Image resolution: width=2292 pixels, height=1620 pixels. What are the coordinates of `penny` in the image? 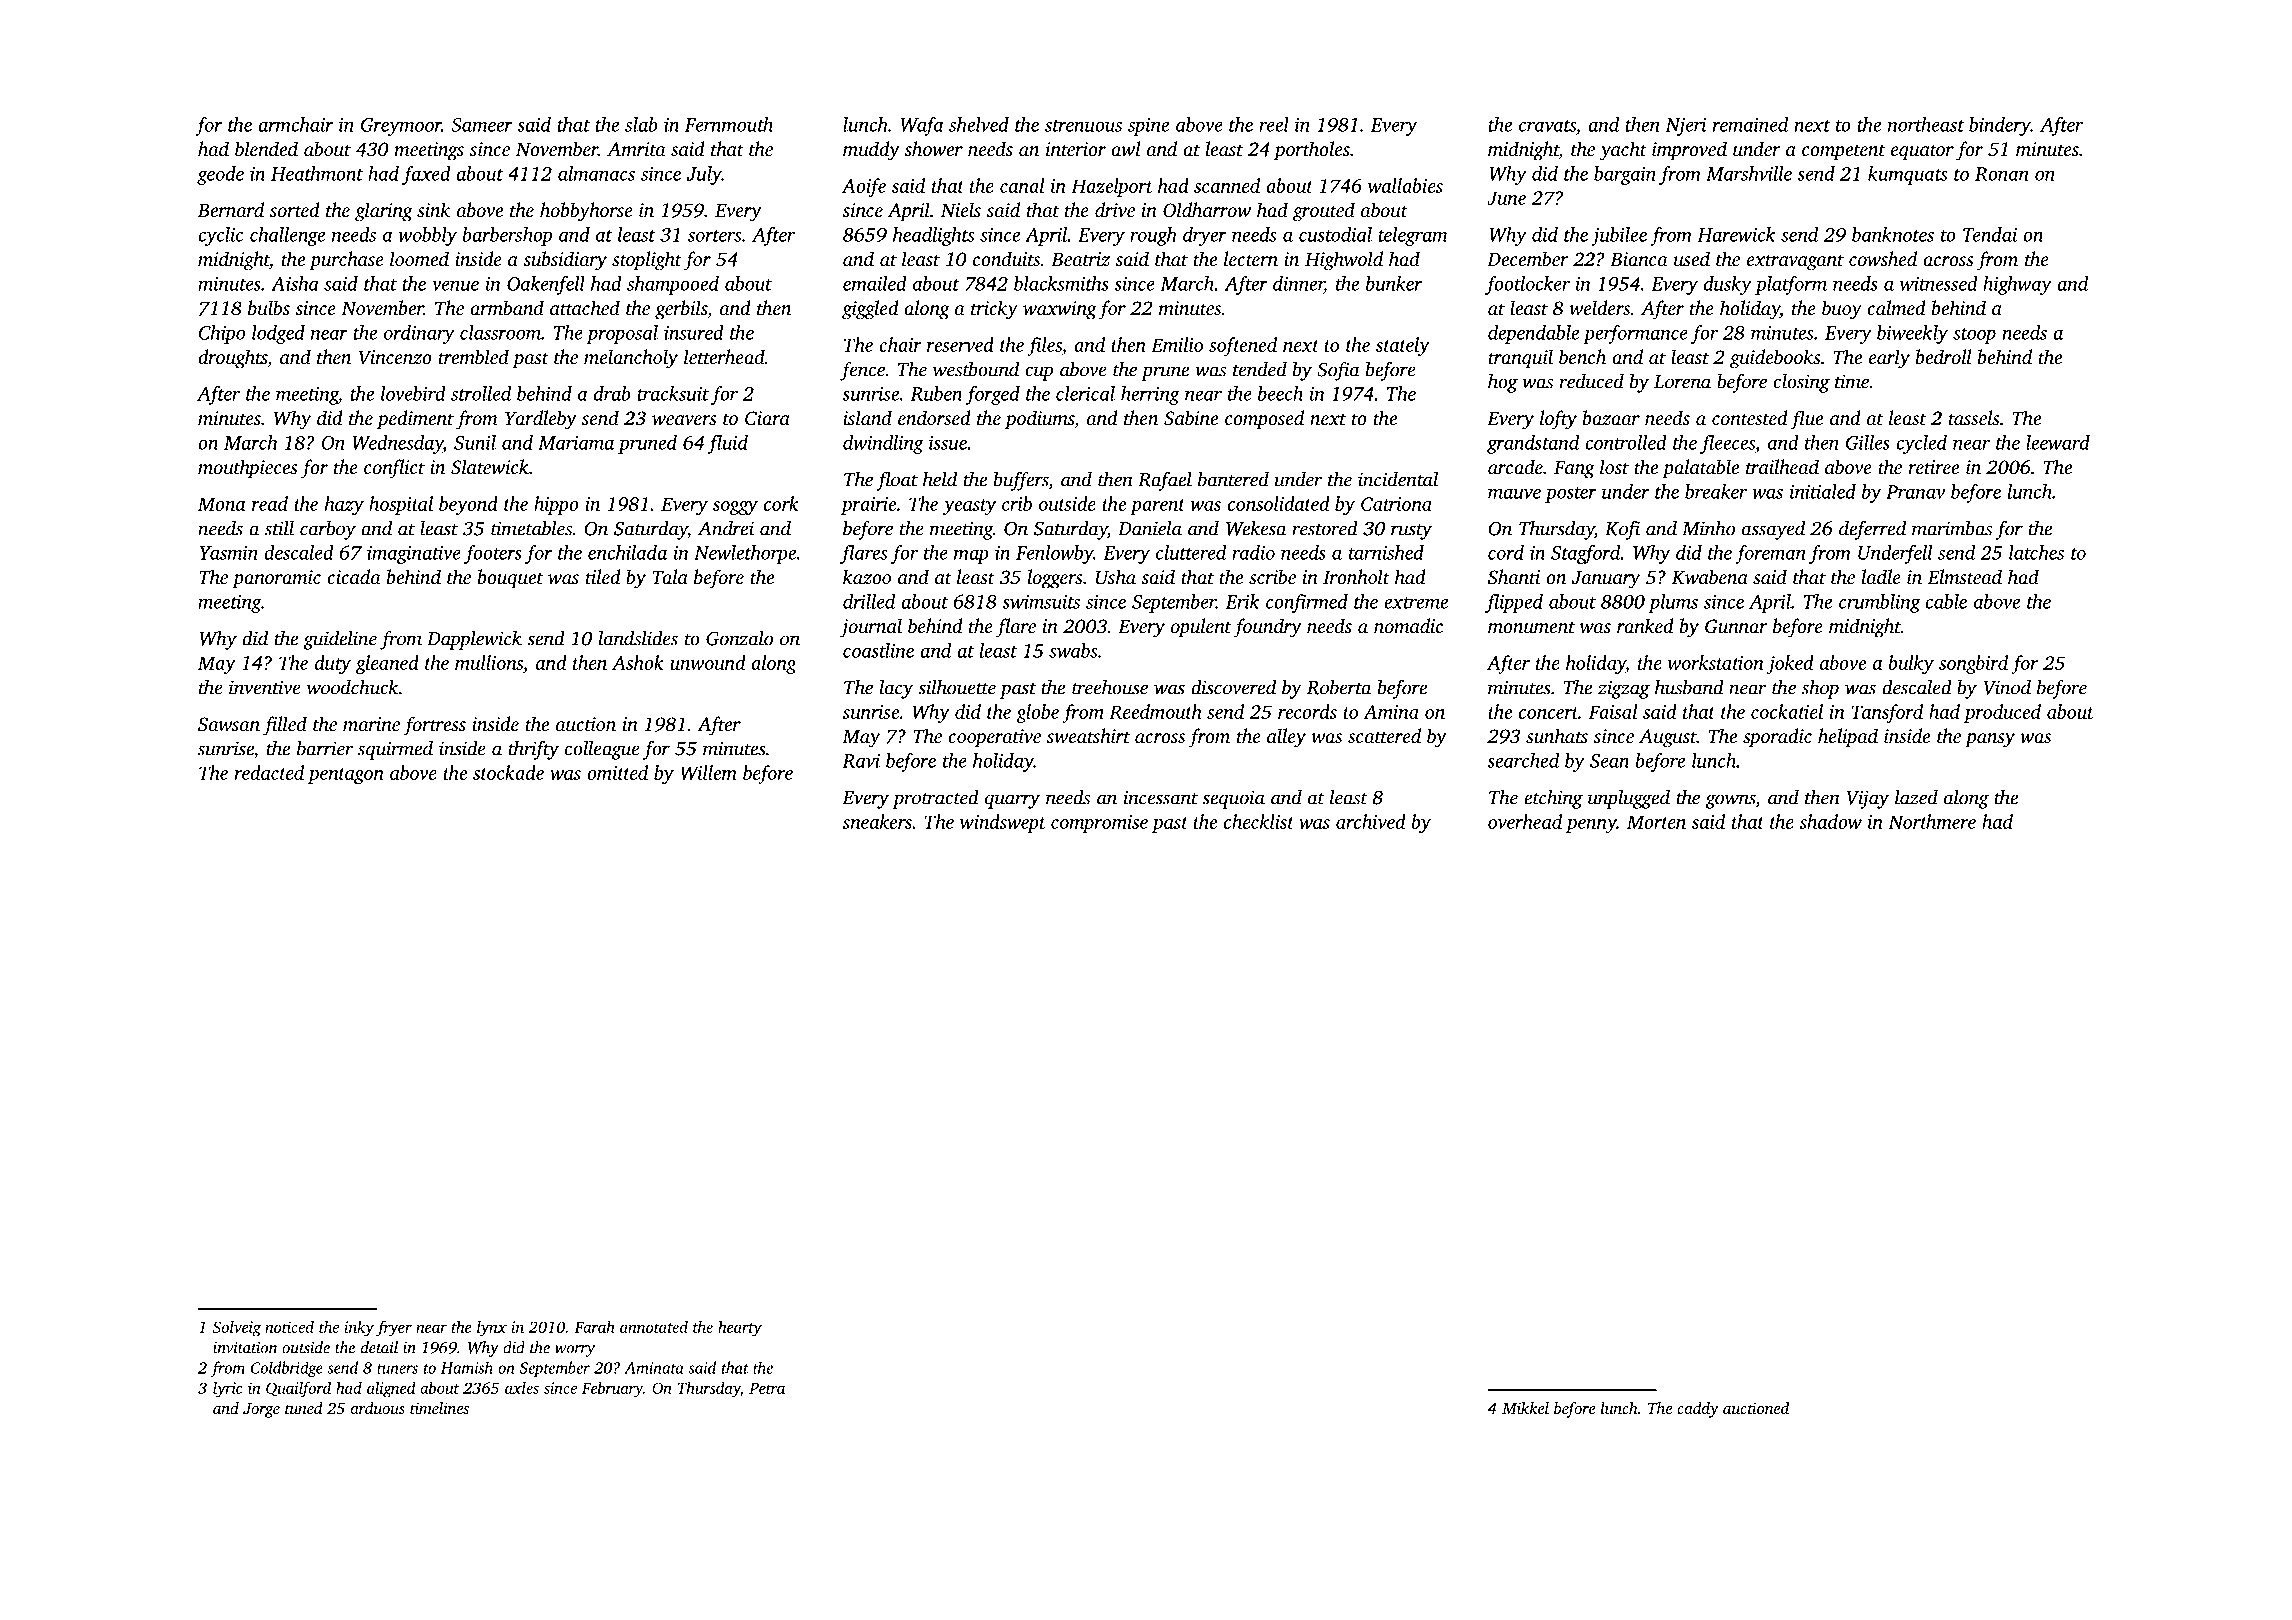 It's located at (1591, 826).
